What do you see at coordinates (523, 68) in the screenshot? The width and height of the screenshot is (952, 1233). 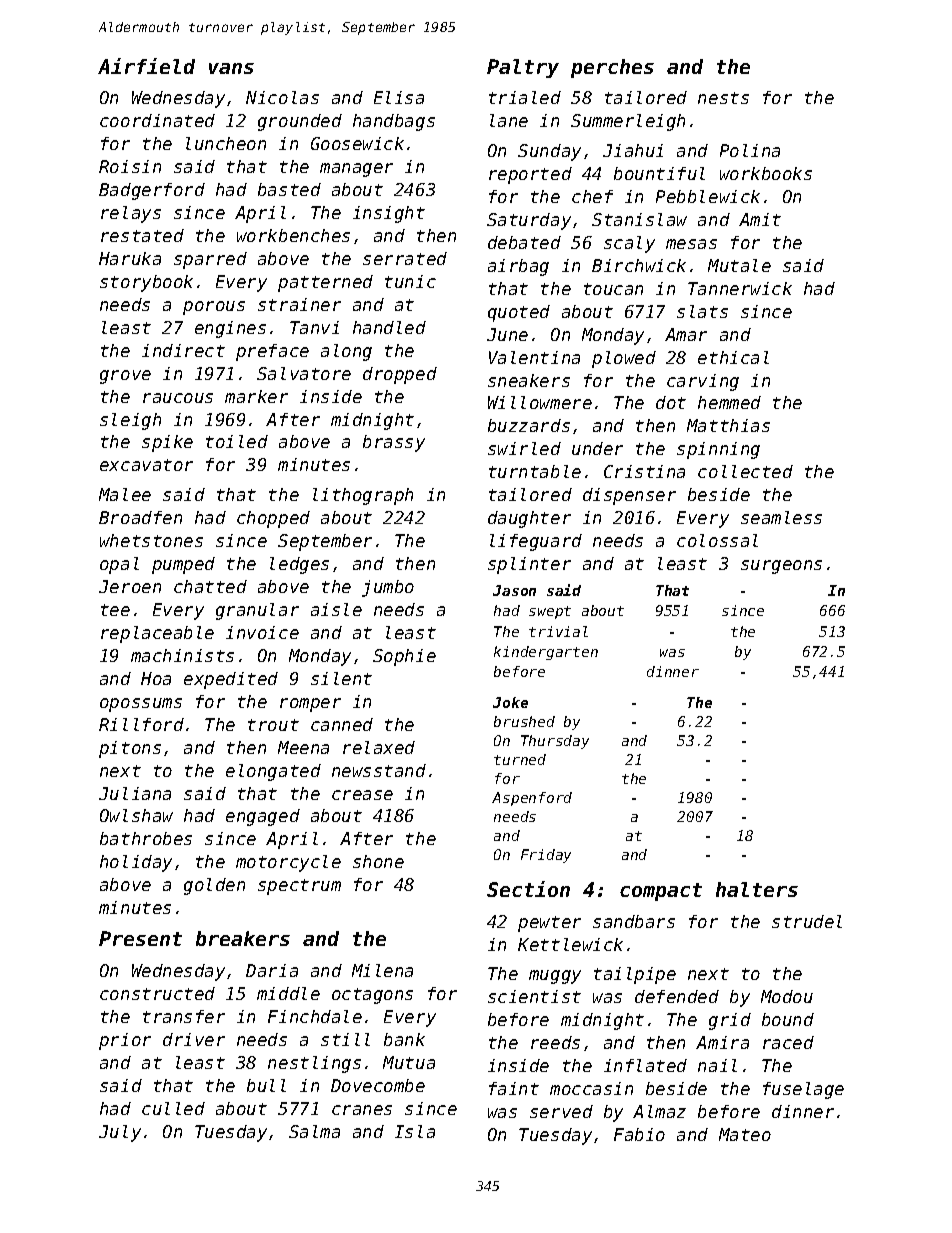 I see `Paltry` at bounding box center [523, 68].
